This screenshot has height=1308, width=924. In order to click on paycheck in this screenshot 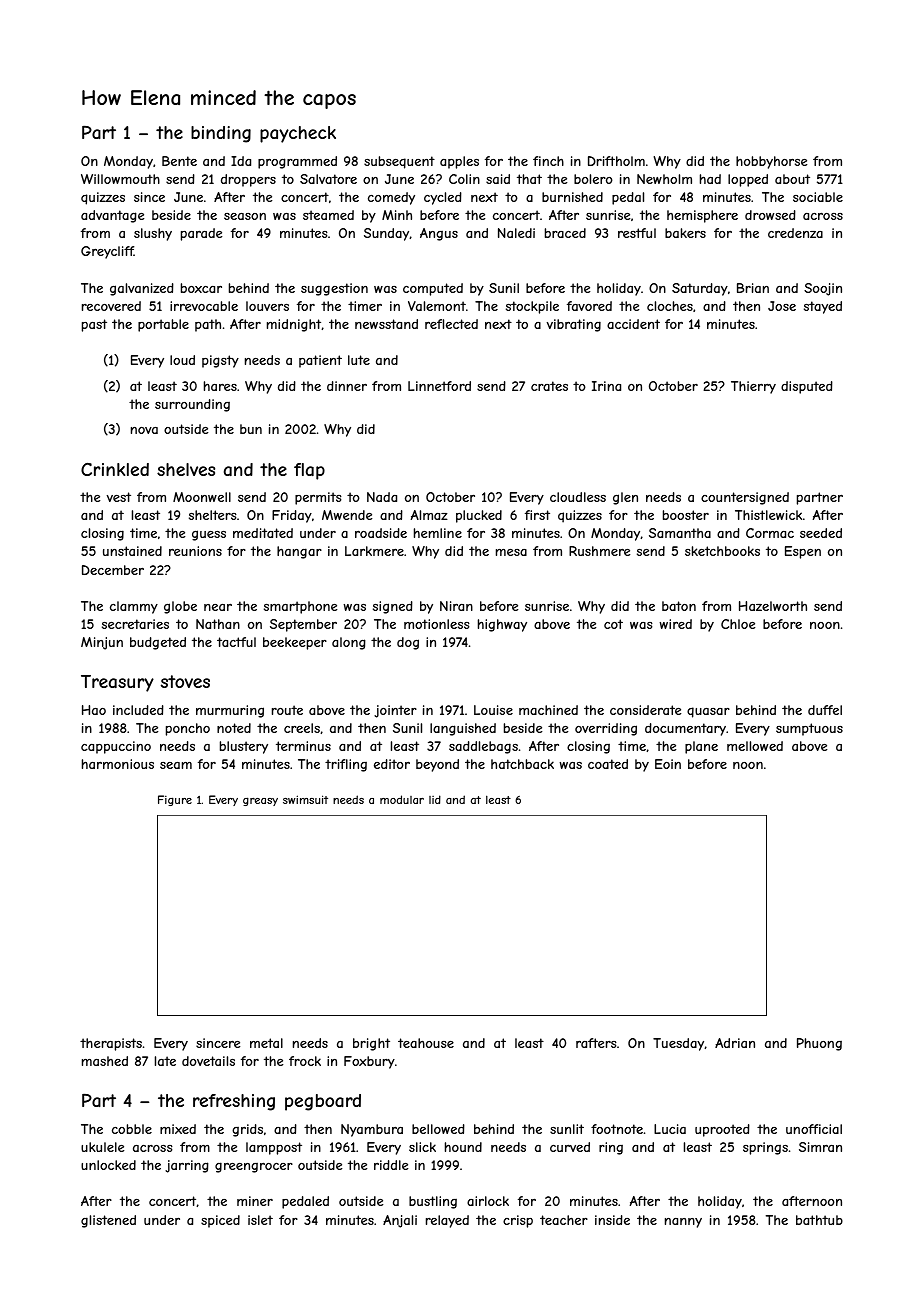, I will do `click(298, 134)`.
